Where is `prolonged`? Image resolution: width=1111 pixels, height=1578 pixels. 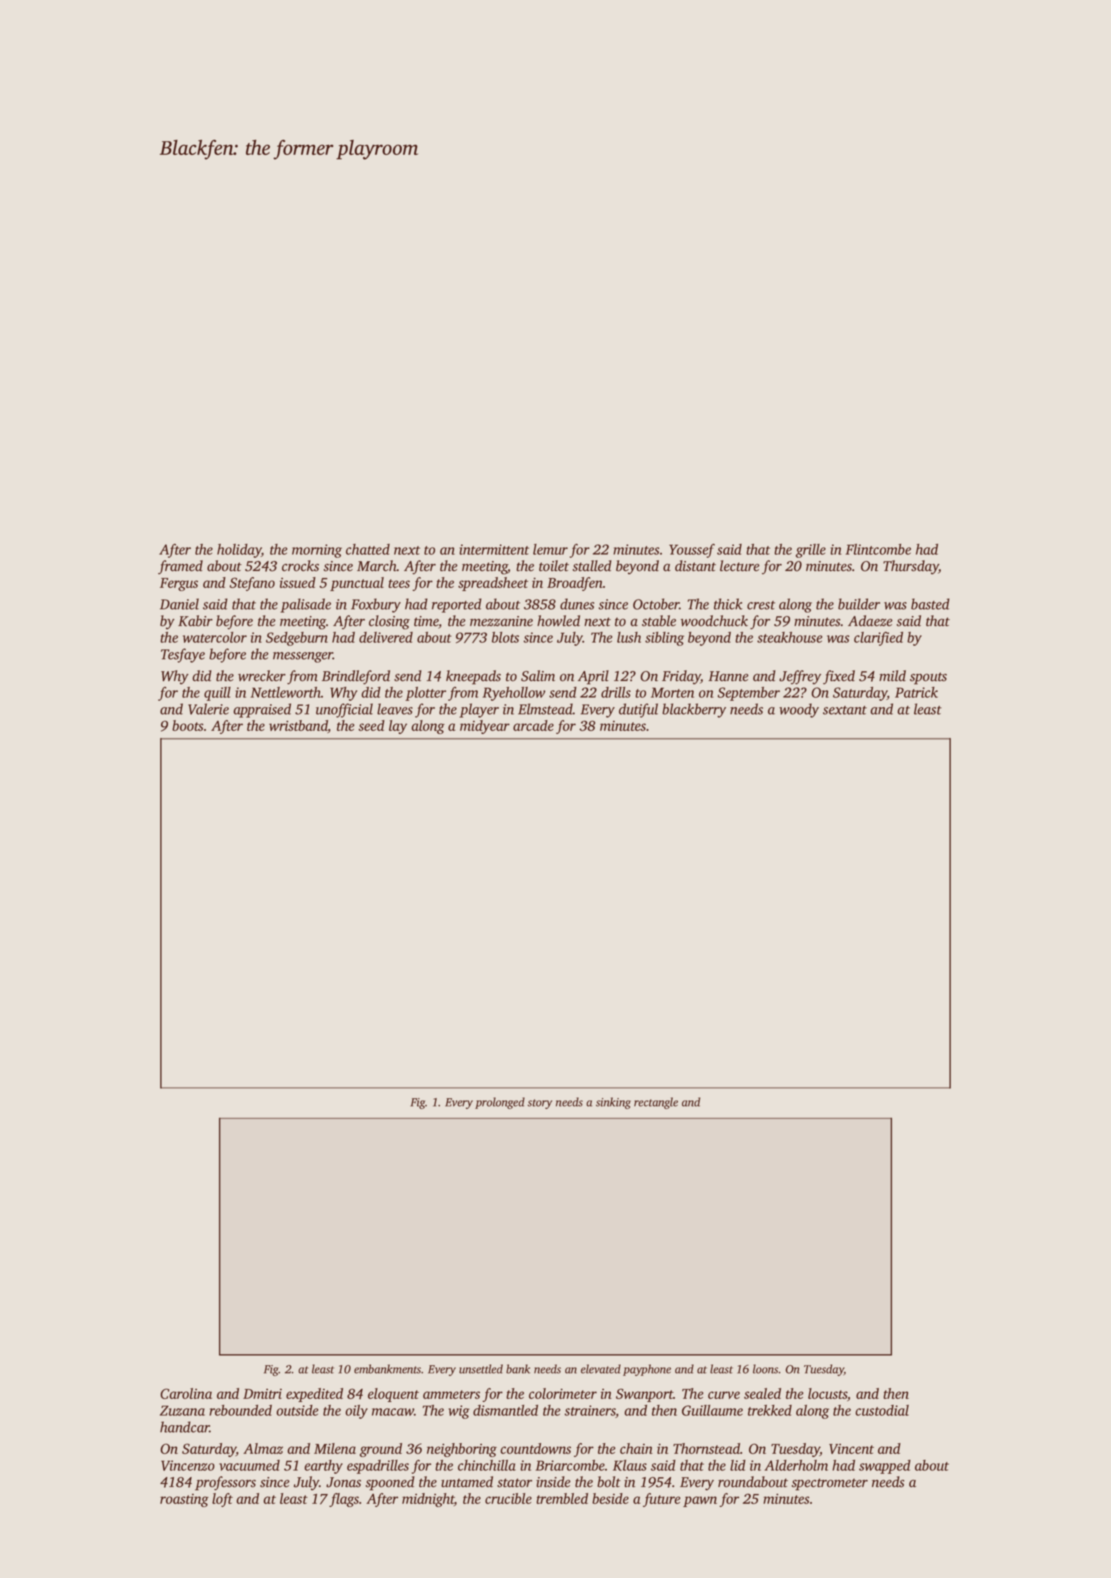
prolonged is located at coordinates (500, 1103).
